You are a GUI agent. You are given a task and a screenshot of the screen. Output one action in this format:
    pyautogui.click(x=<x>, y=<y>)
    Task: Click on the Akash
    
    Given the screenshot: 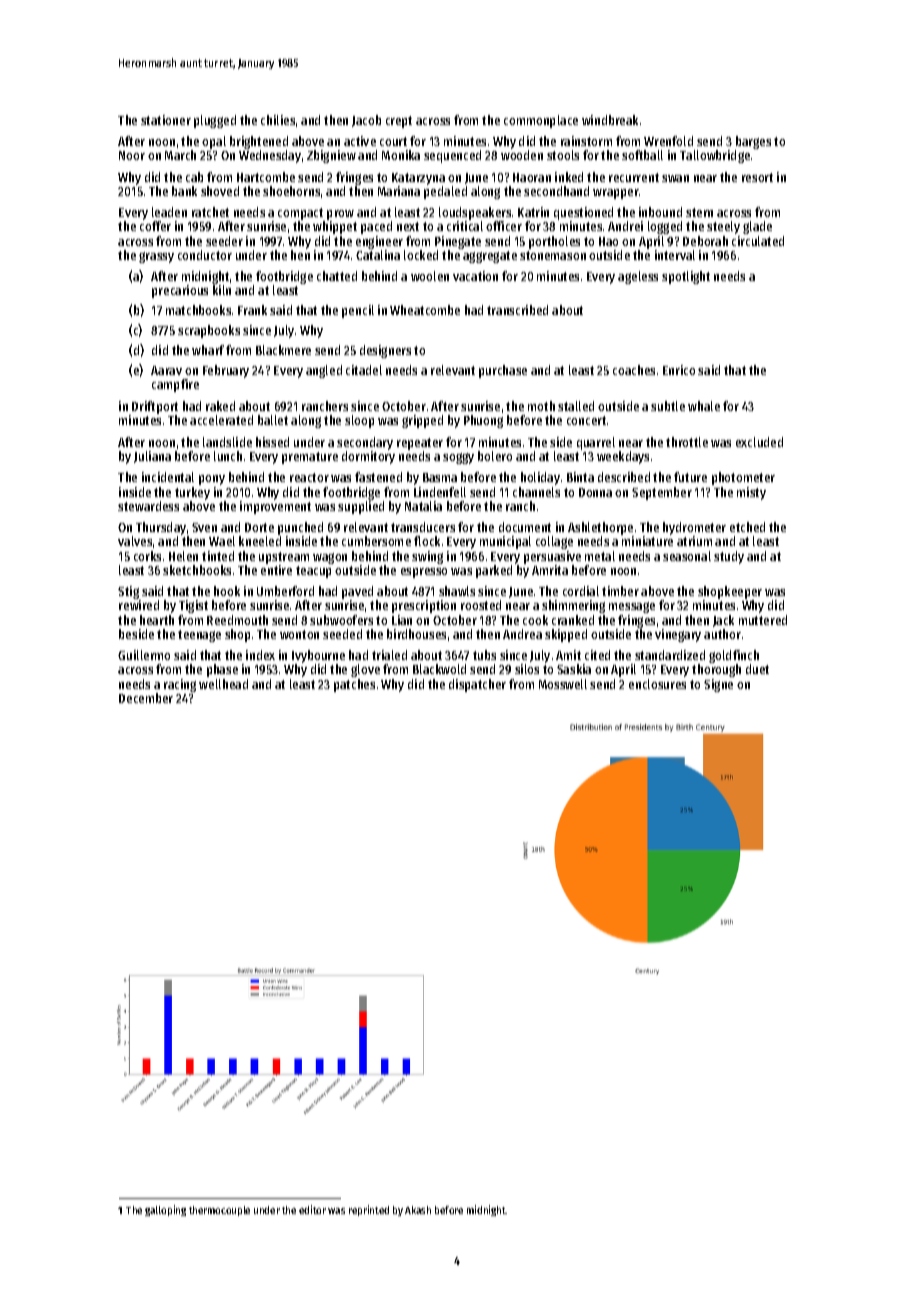 What is the action you would take?
    pyautogui.click(x=418, y=1210)
